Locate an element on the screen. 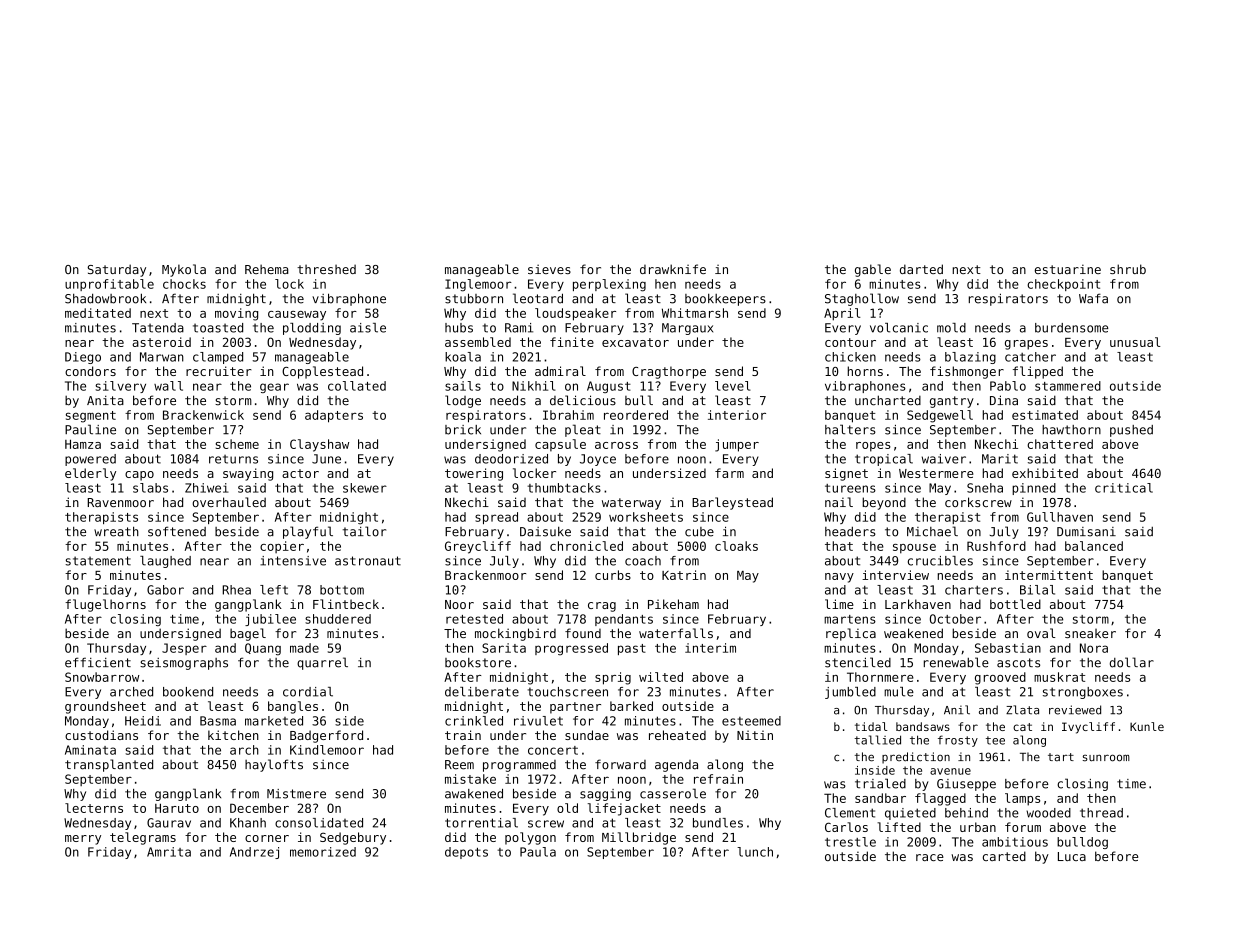 The image size is (1233, 952). shuddered is located at coordinates (338, 619).
